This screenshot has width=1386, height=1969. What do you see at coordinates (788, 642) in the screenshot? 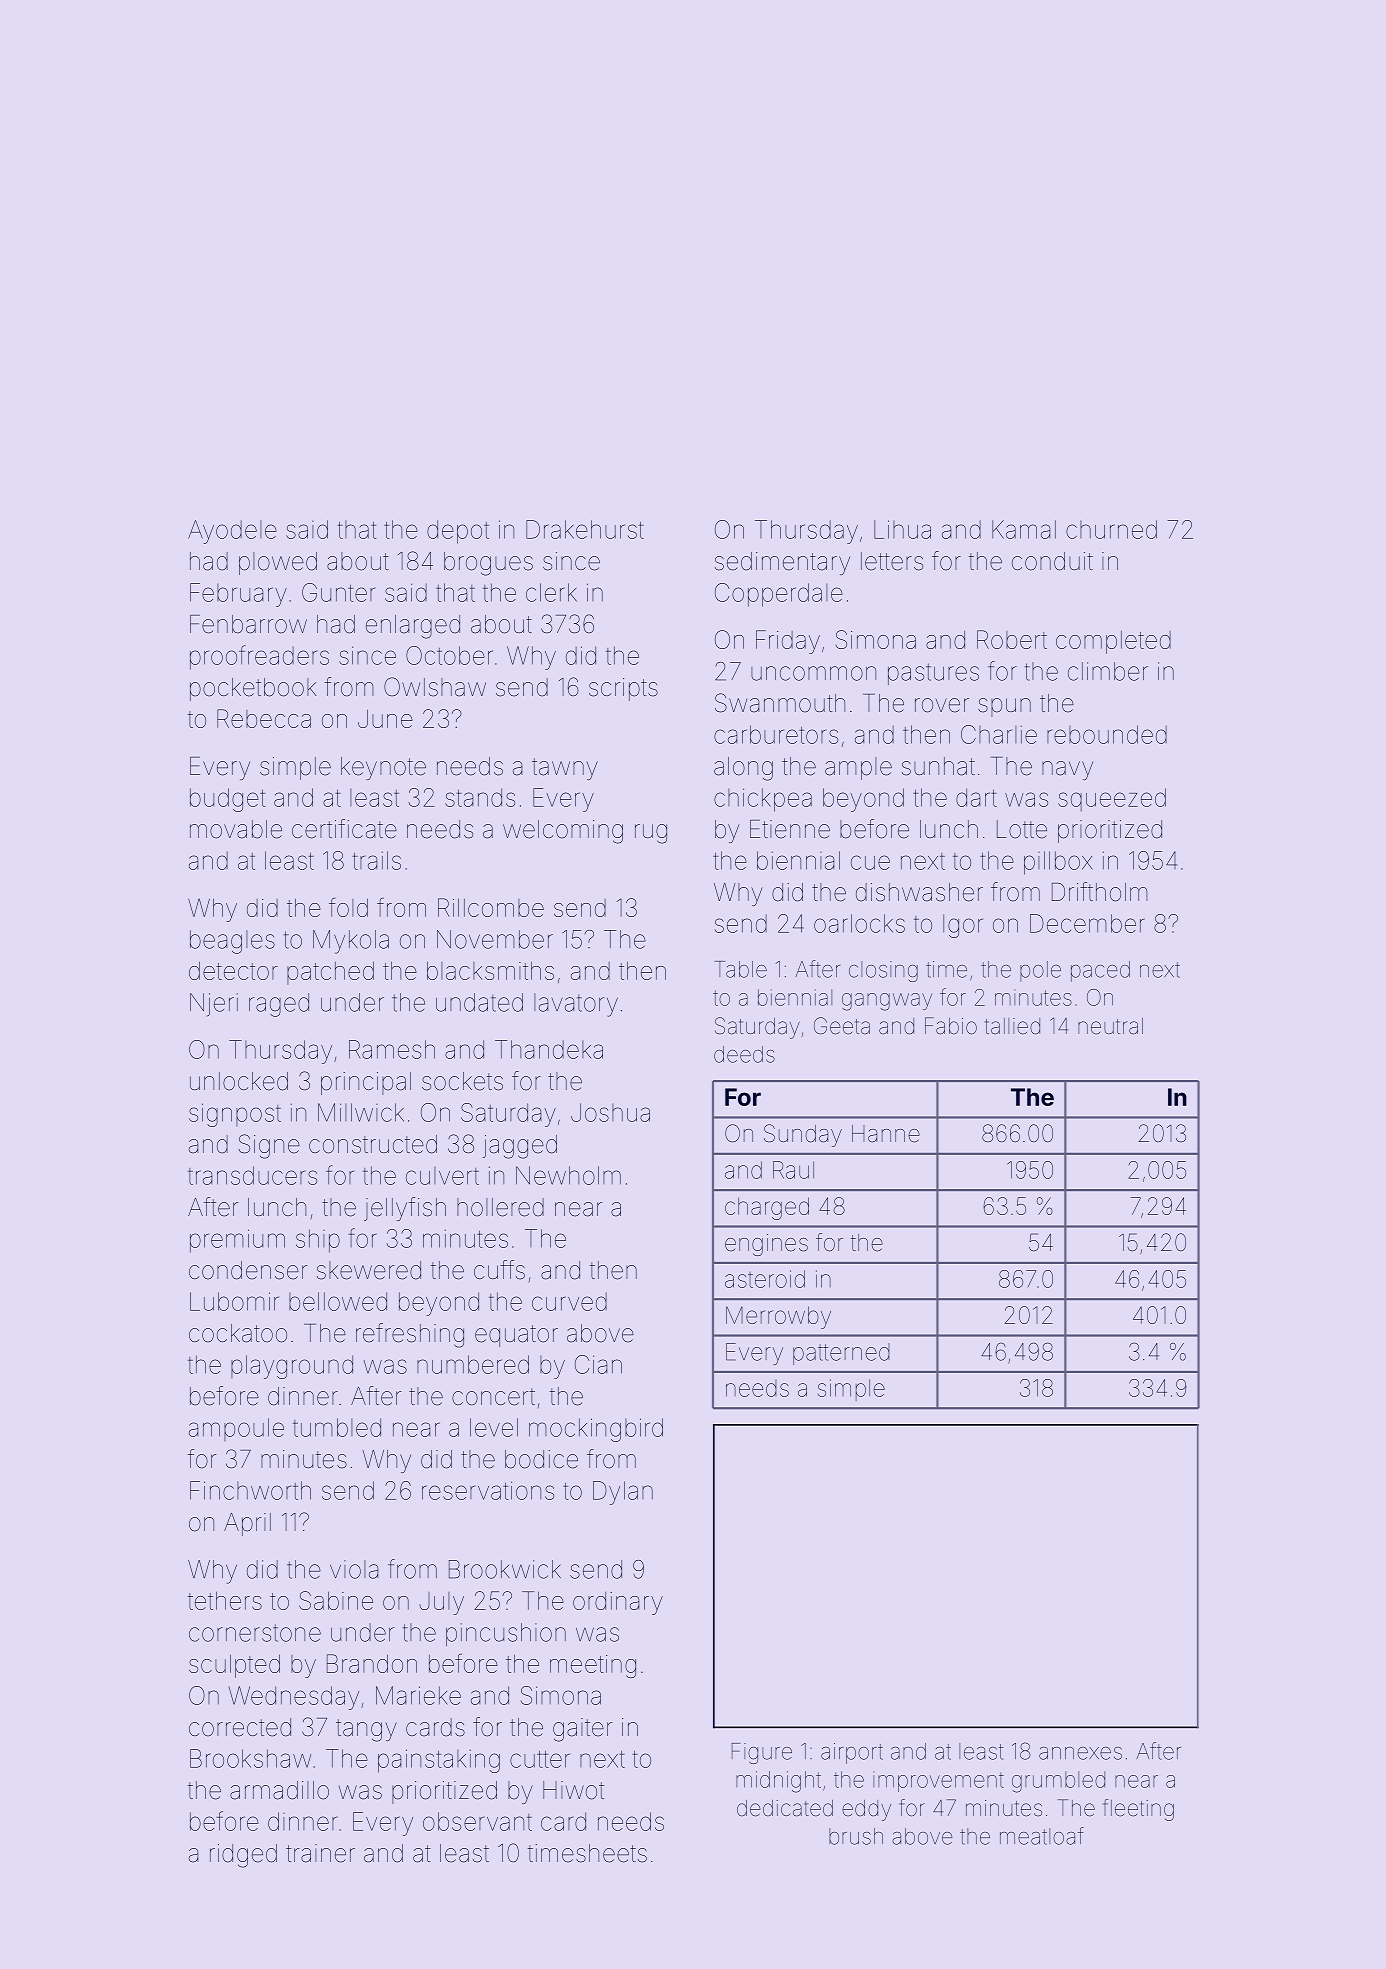
I see `Friday` at bounding box center [788, 642].
